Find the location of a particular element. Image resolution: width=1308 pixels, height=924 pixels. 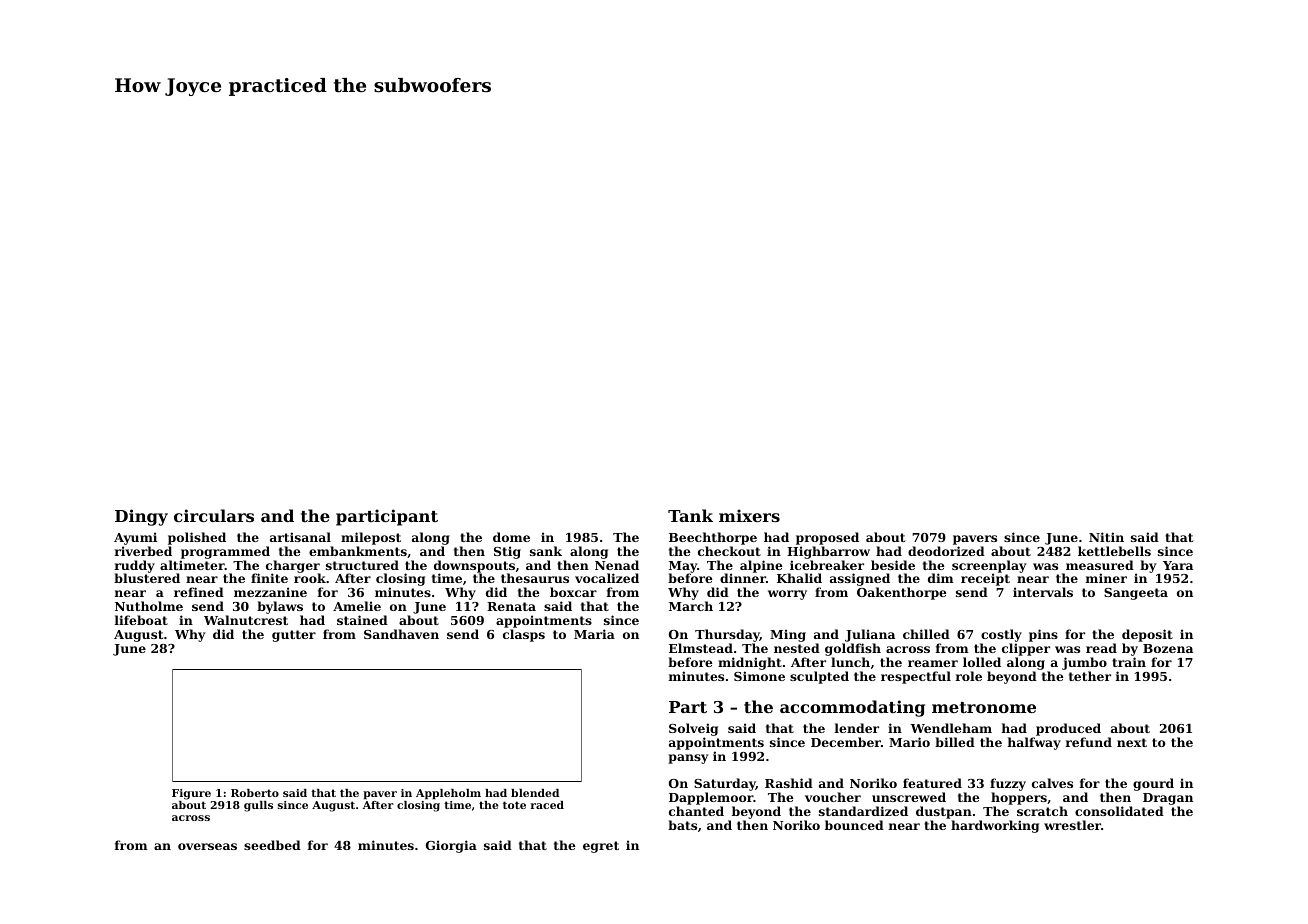

halfway is located at coordinates (1034, 743).
